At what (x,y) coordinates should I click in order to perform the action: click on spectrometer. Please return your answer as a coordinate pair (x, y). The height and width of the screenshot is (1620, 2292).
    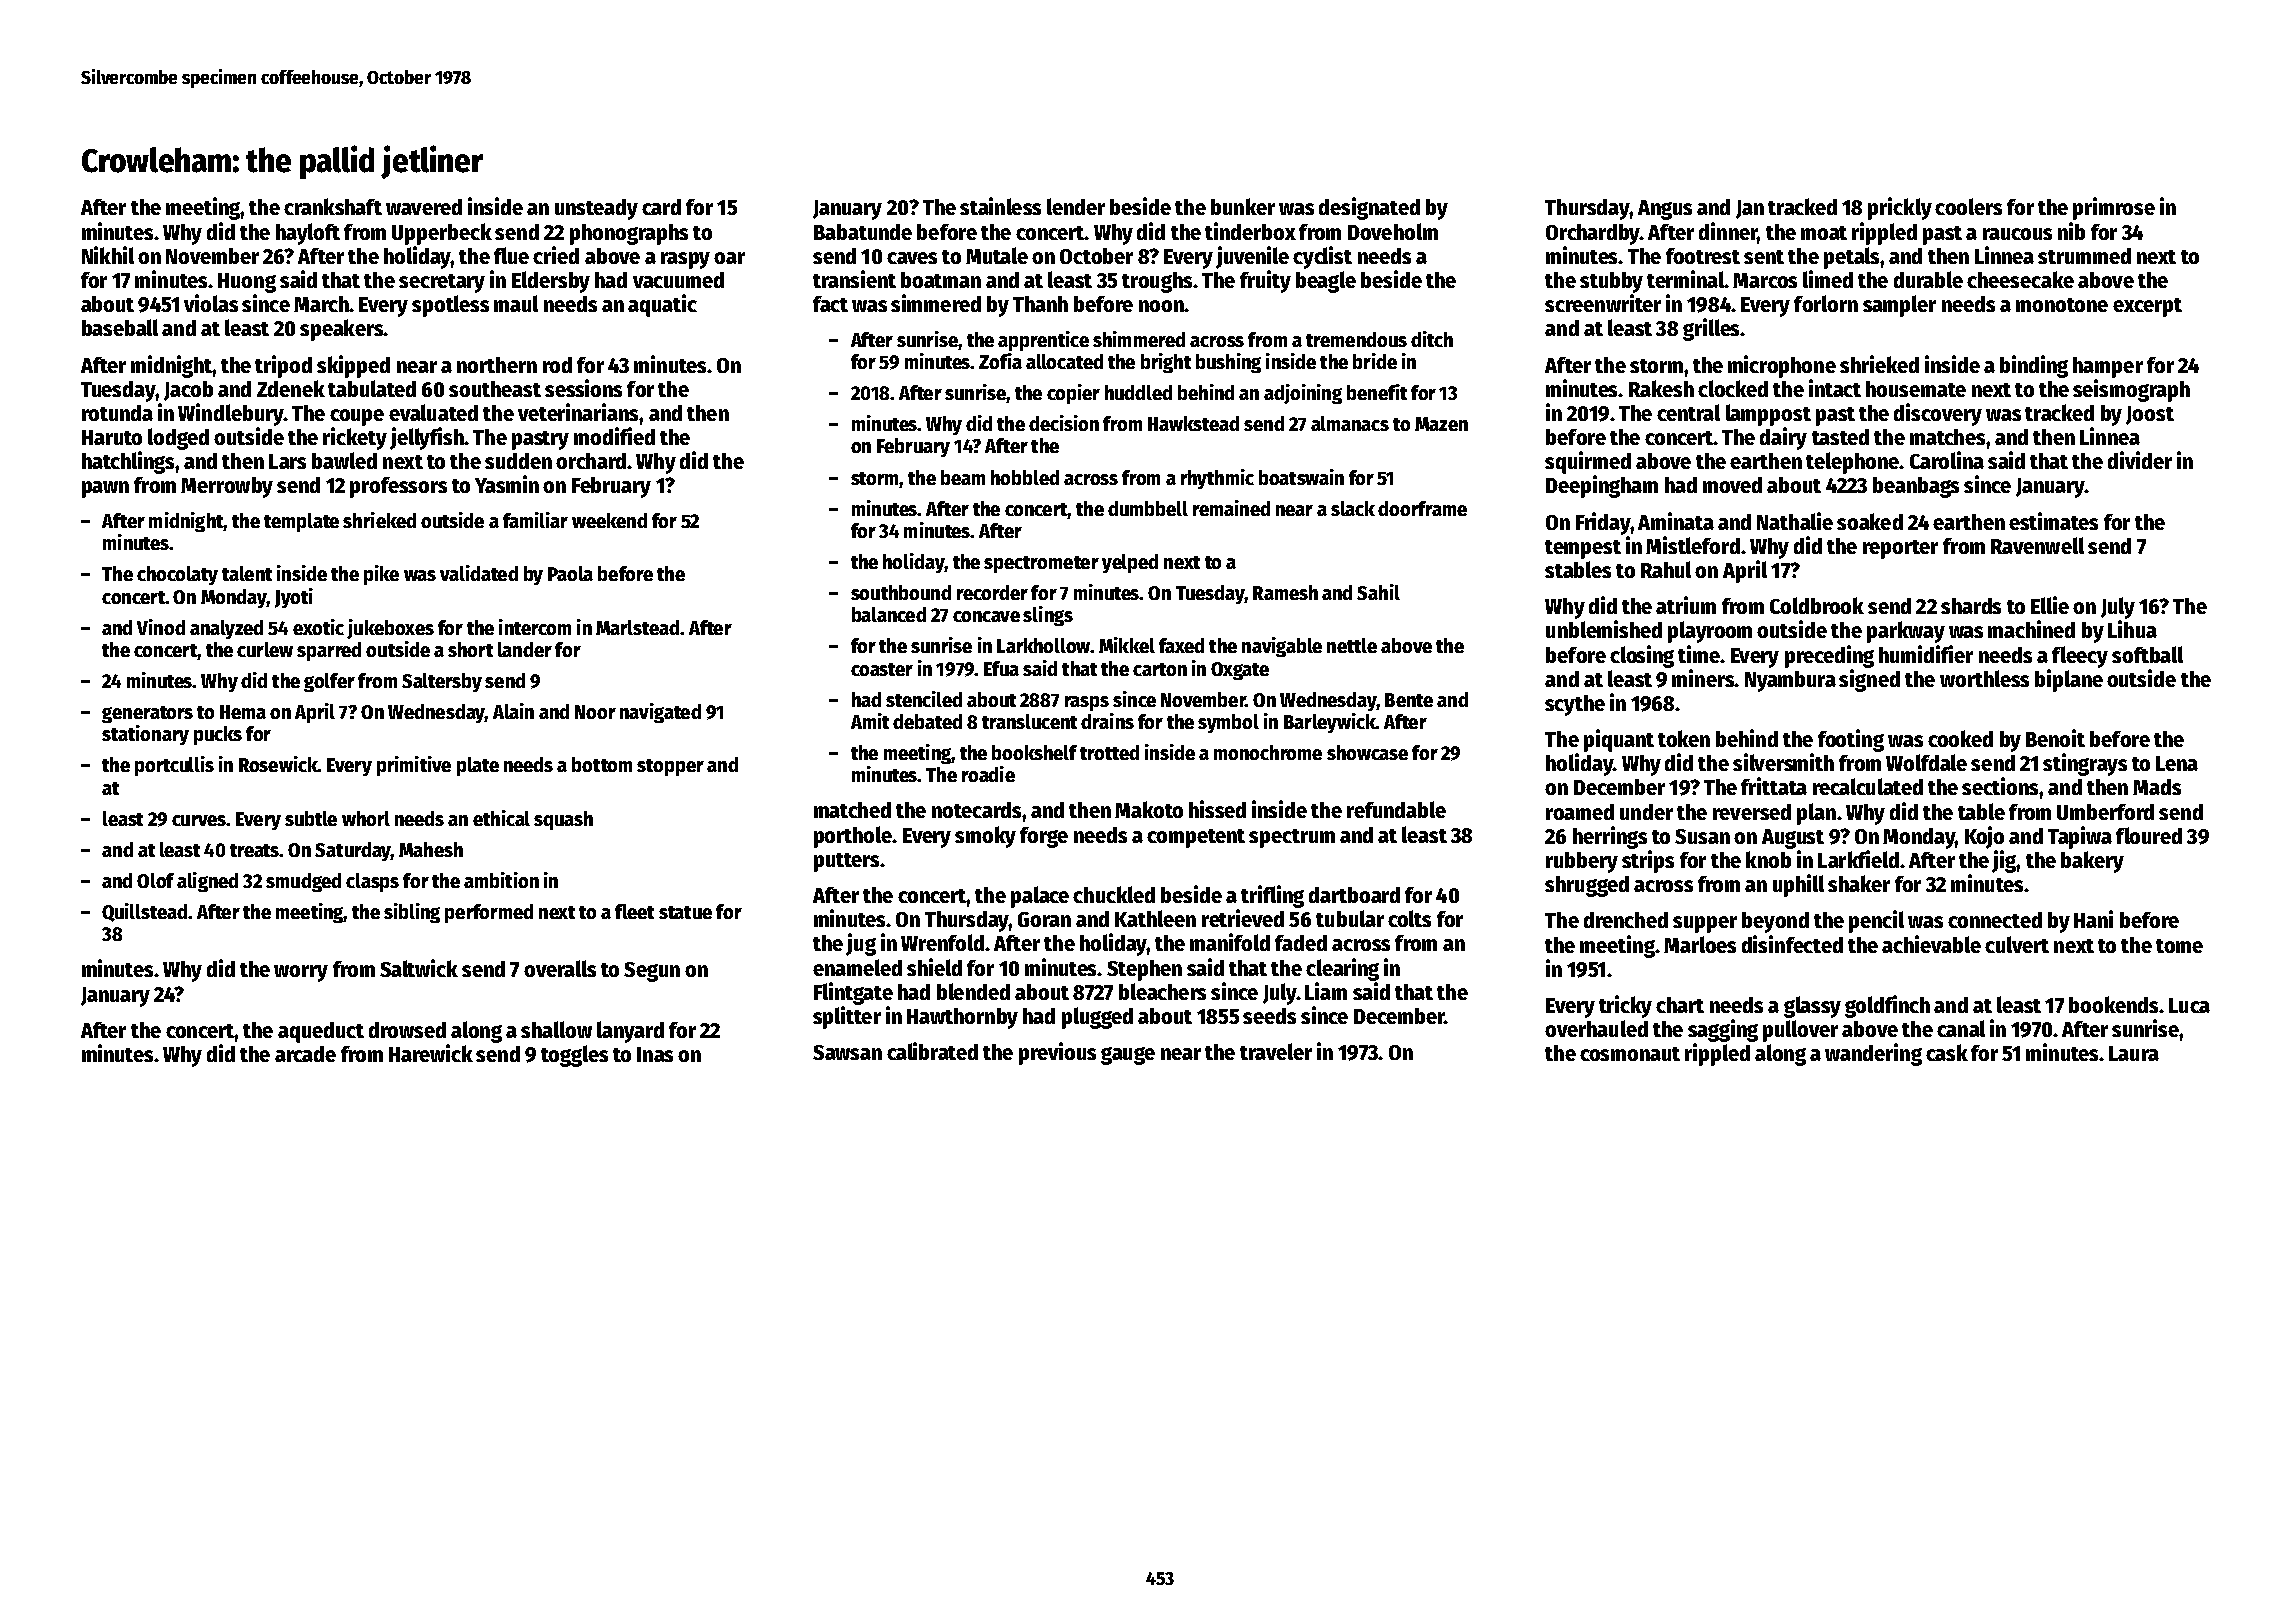
    Looking at the image, I should click on (1041, 564).
